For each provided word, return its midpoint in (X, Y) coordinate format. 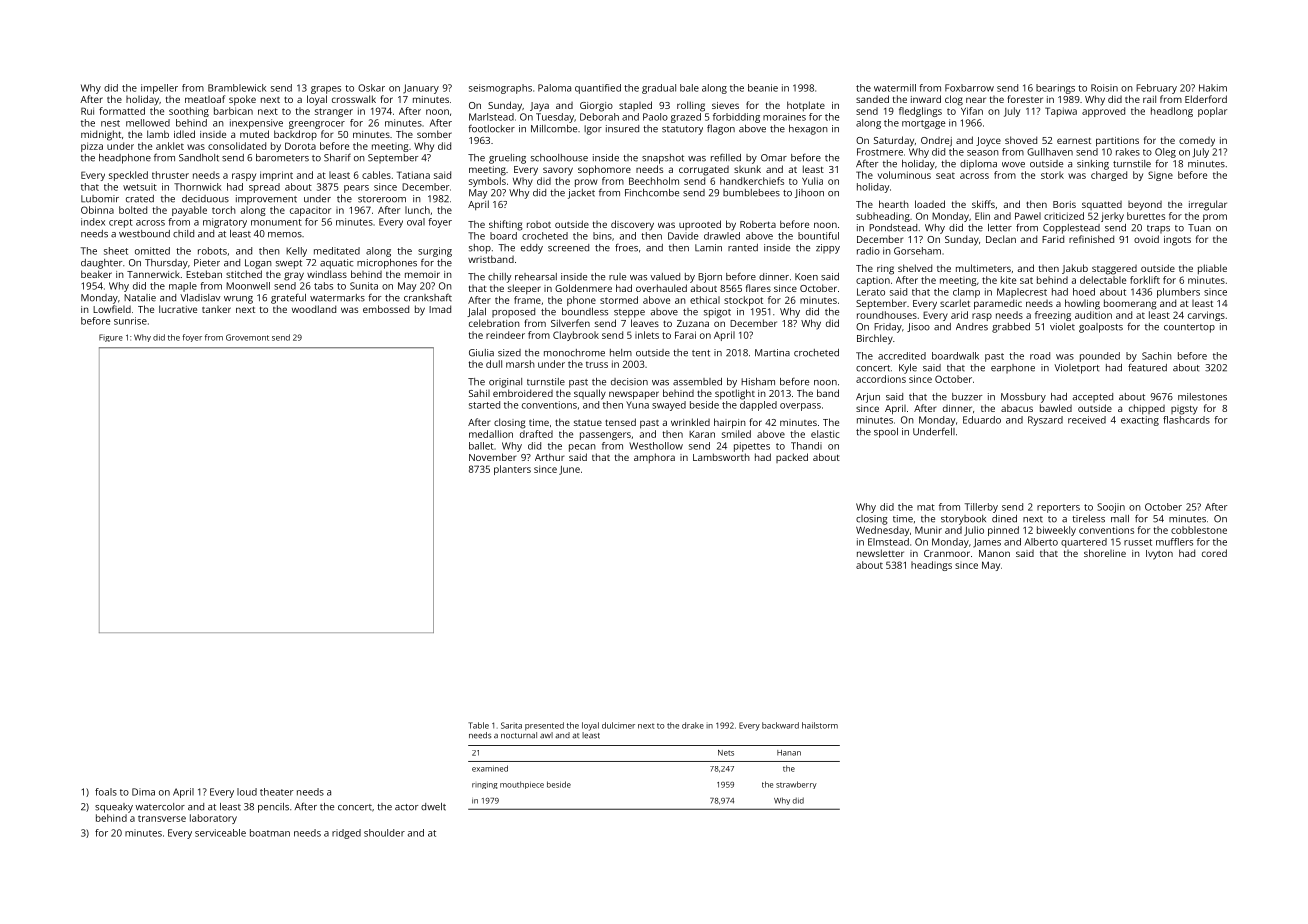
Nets (726, 753)
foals (106, 792)
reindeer (505, 335)
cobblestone (1199, 530)
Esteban (204, 274)
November (492, 457)
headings (931, 566)
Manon (994, 553)
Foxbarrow (969, 88)
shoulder (384, 833)
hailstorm (820, 725)
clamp (966, 293)
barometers (282, 158)
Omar (774, 158)
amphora (654, 458)
